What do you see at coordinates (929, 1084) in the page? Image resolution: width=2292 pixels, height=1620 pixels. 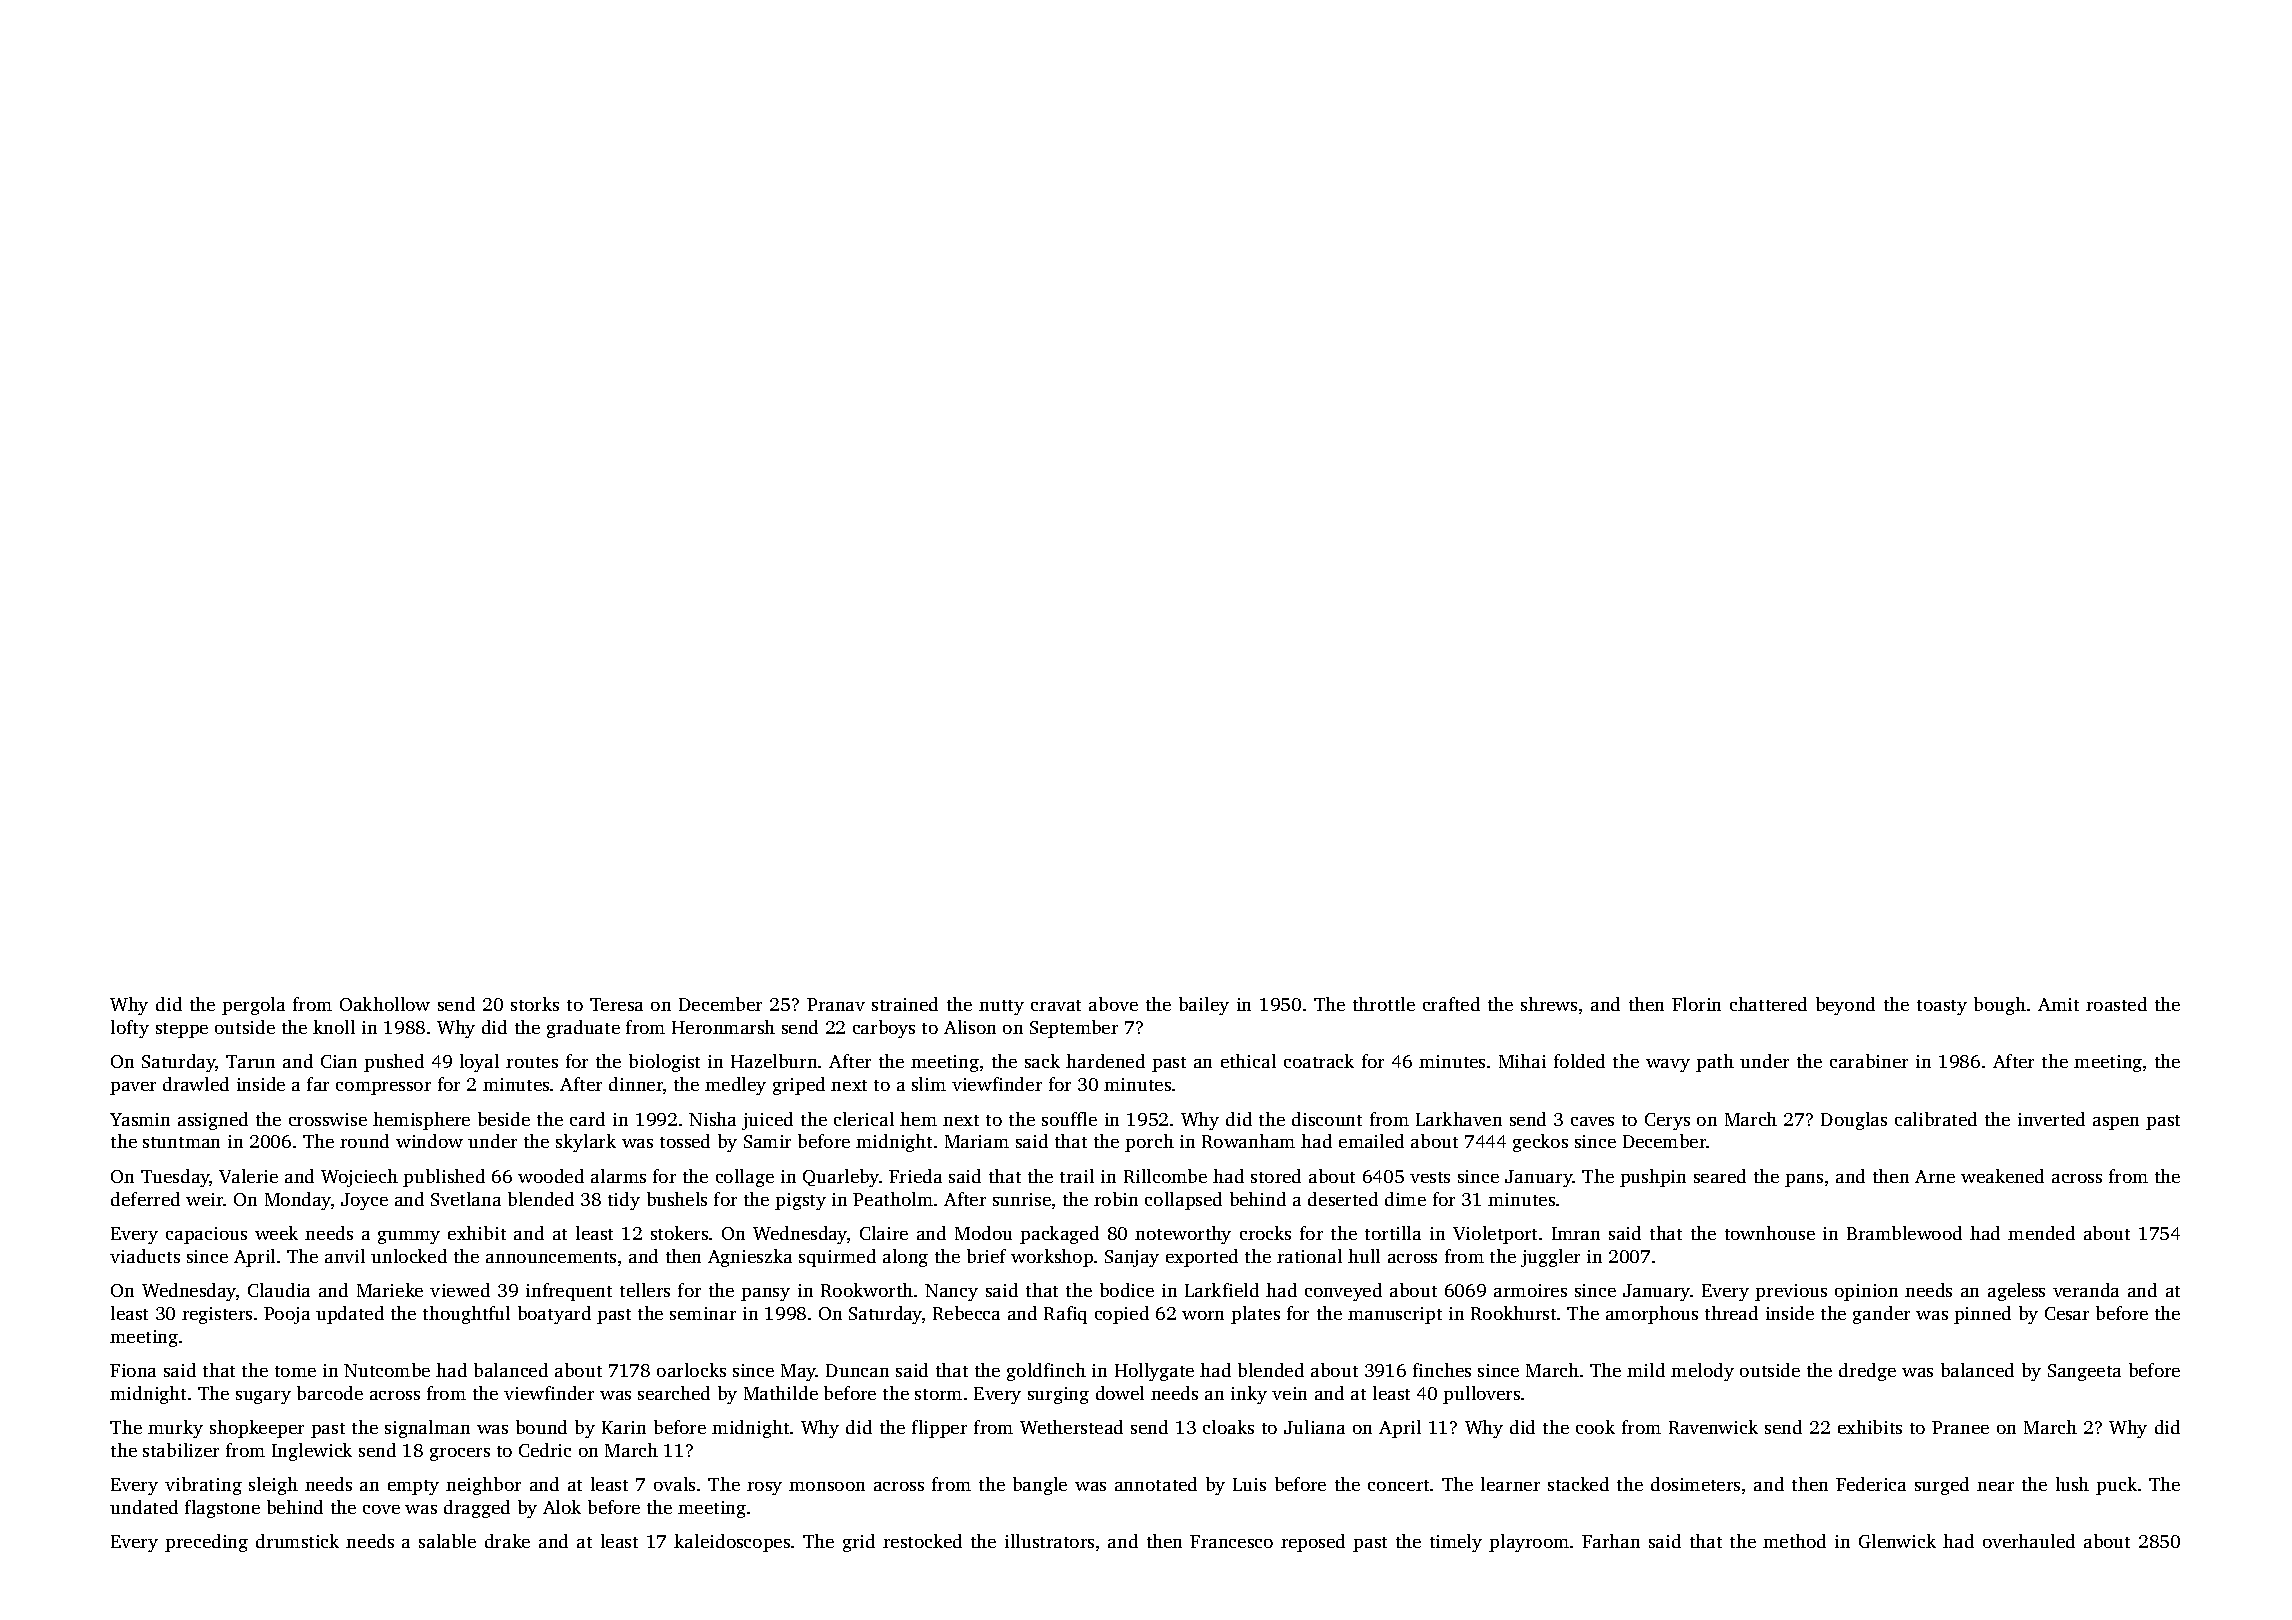 I see `slim` at bounding box center [929, 1084].
